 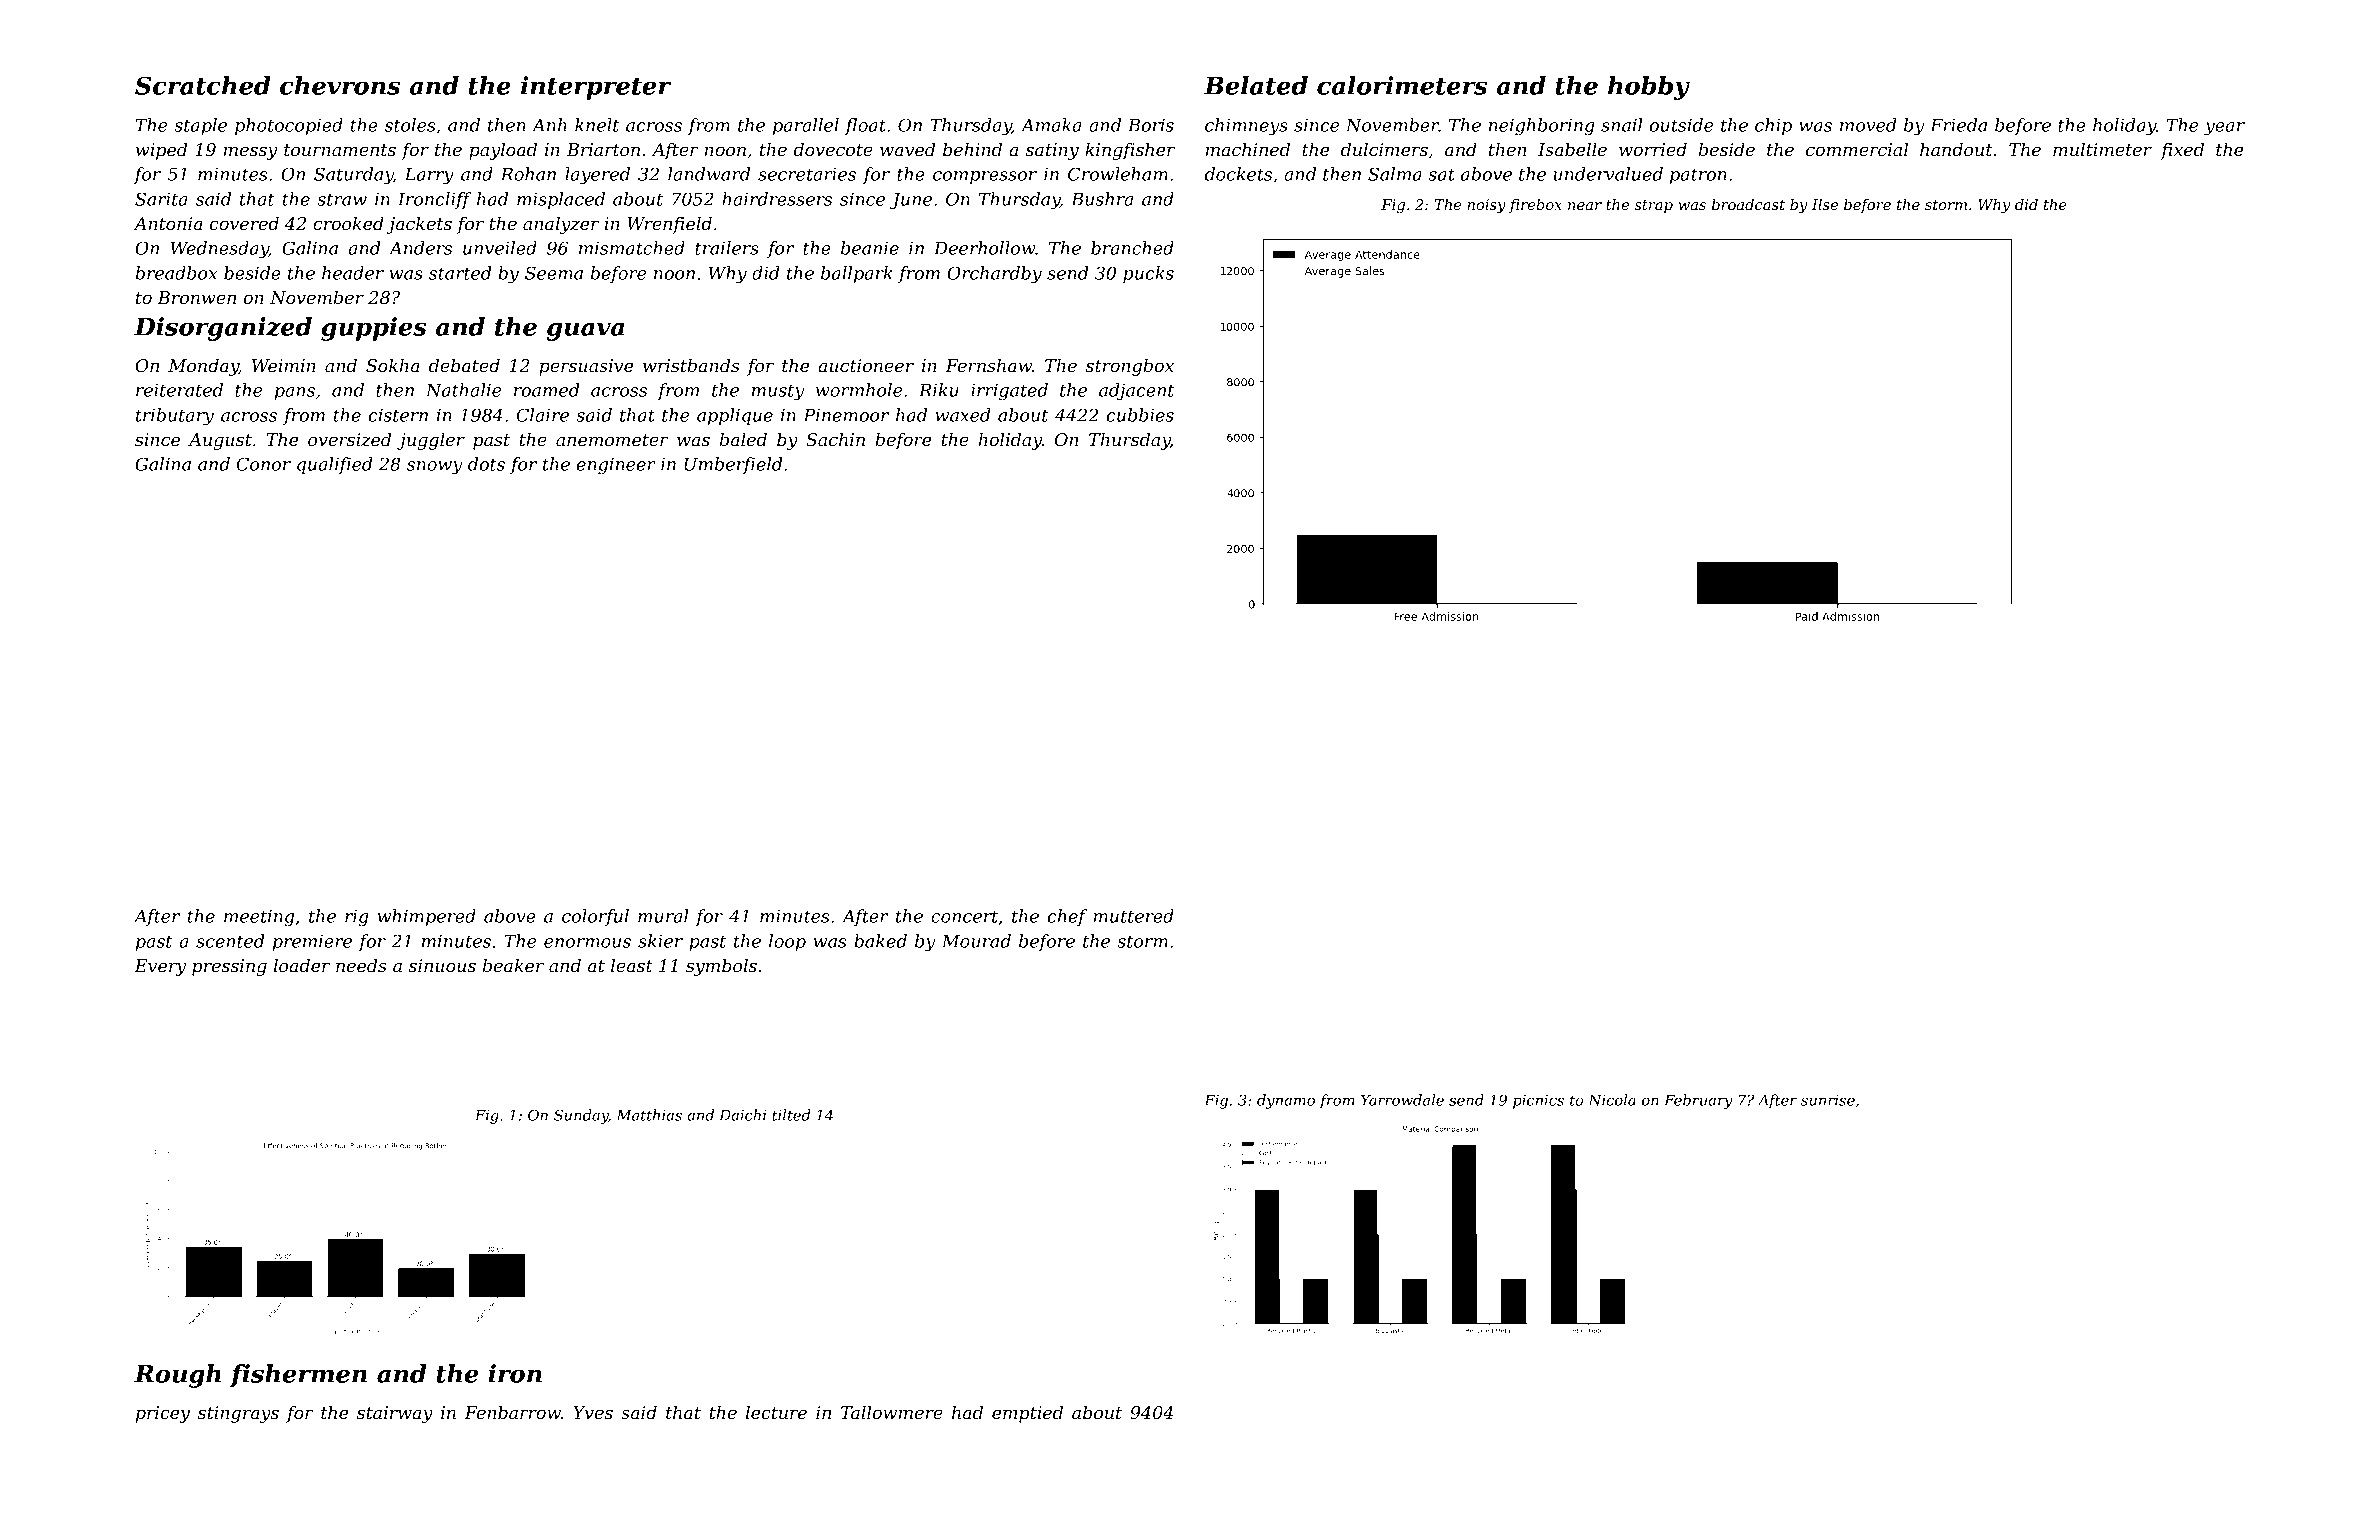 What do you see at coordinates (259, 918) in the screenshot?
I see `meeting` at bounding box center [259, 918].
